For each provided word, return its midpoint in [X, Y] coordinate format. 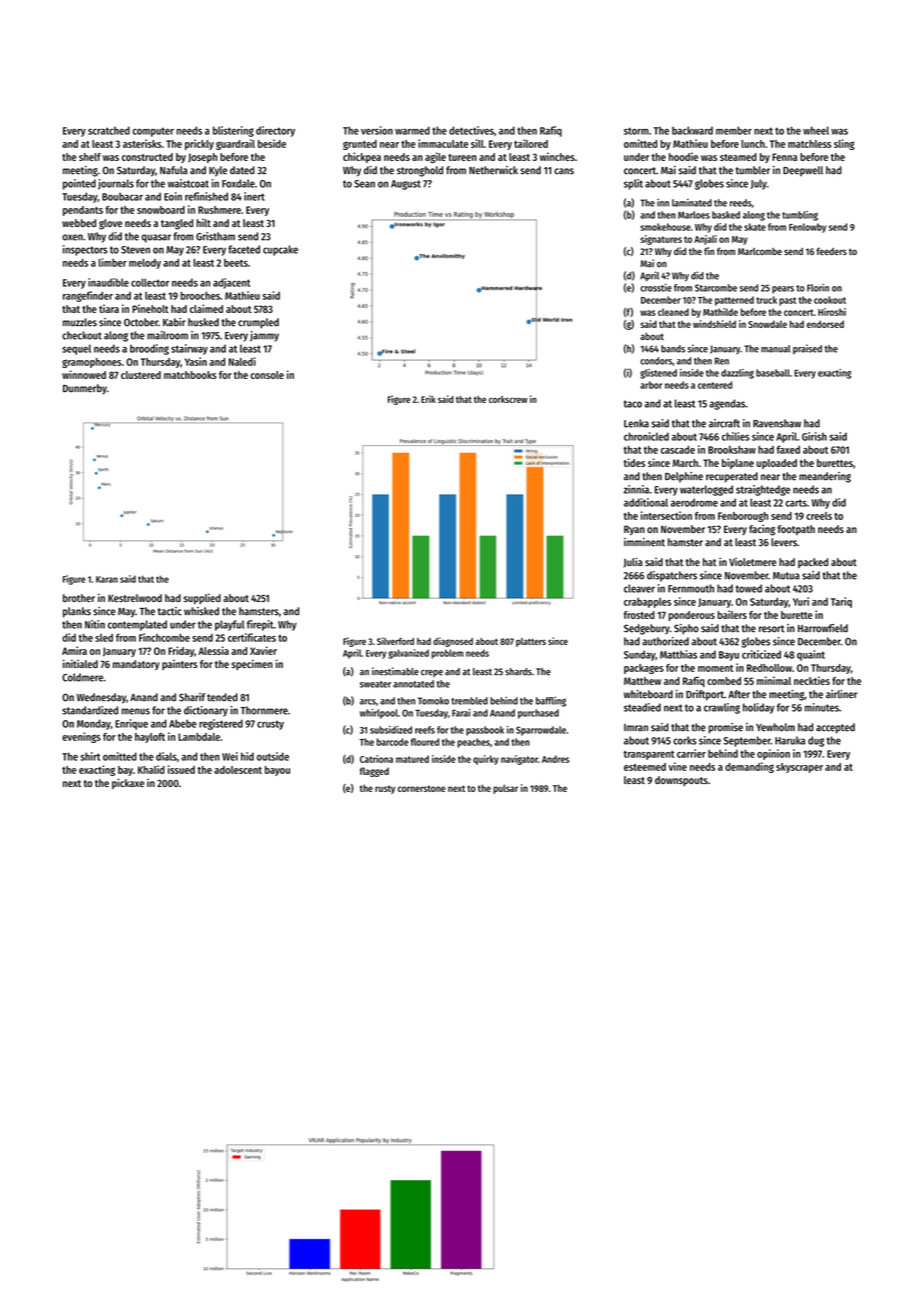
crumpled [258, 323]
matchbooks [190, 375]
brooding [149, 349]
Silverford [395, 641]
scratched [109, 130]
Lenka [636, 423]
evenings [81, 737]
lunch [753, 144]
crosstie [656, 288]
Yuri [801, 601]
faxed [788, 449]
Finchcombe [164, 637]
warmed [412, 130]
